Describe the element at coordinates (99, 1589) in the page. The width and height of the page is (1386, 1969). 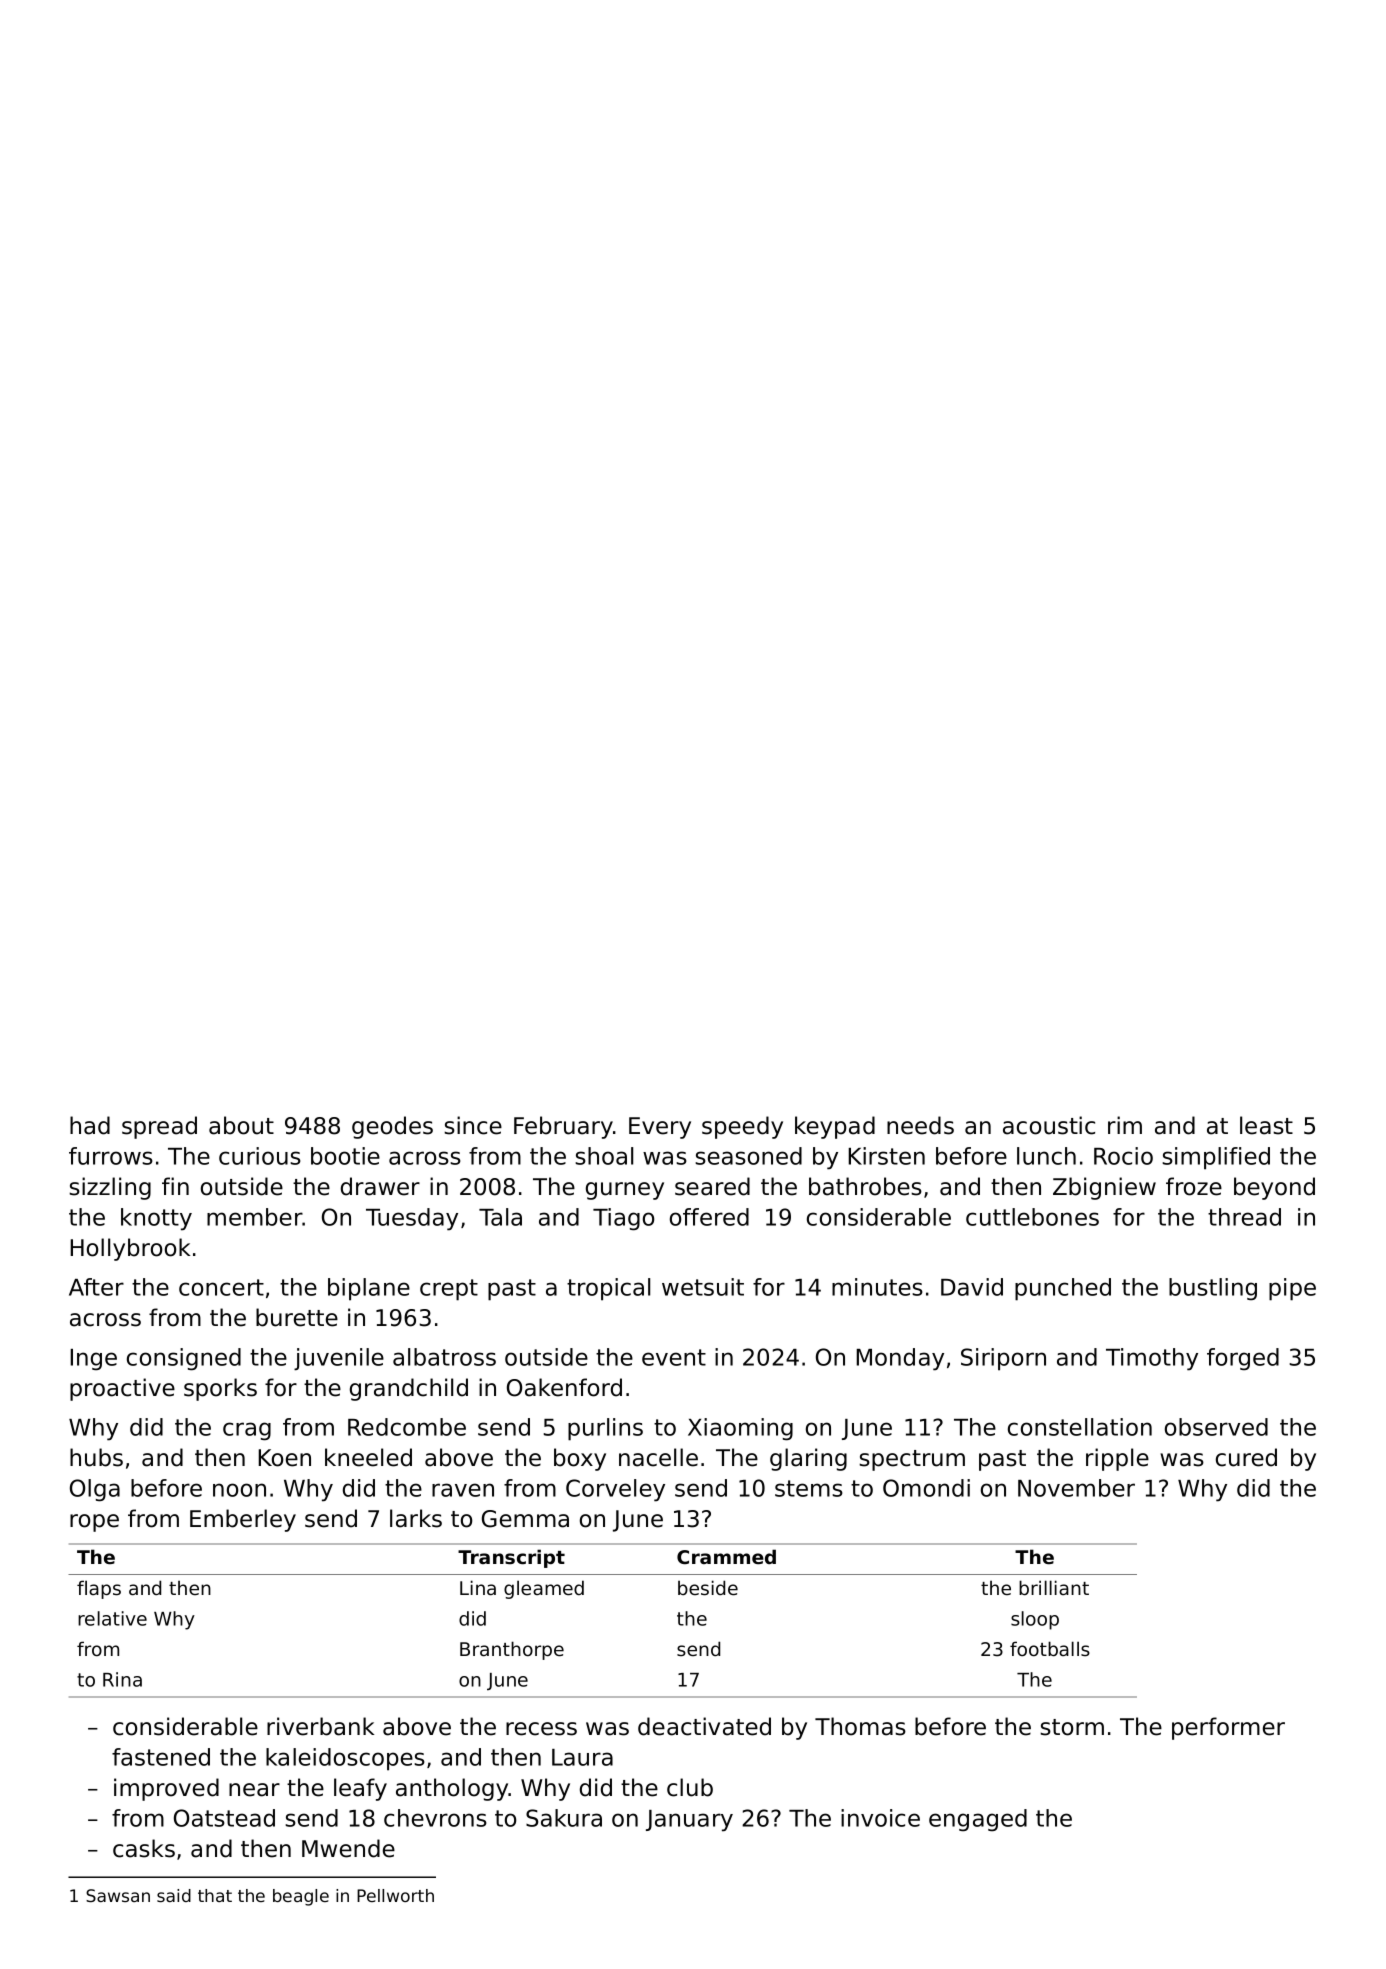
I see `flaps` at that location.
